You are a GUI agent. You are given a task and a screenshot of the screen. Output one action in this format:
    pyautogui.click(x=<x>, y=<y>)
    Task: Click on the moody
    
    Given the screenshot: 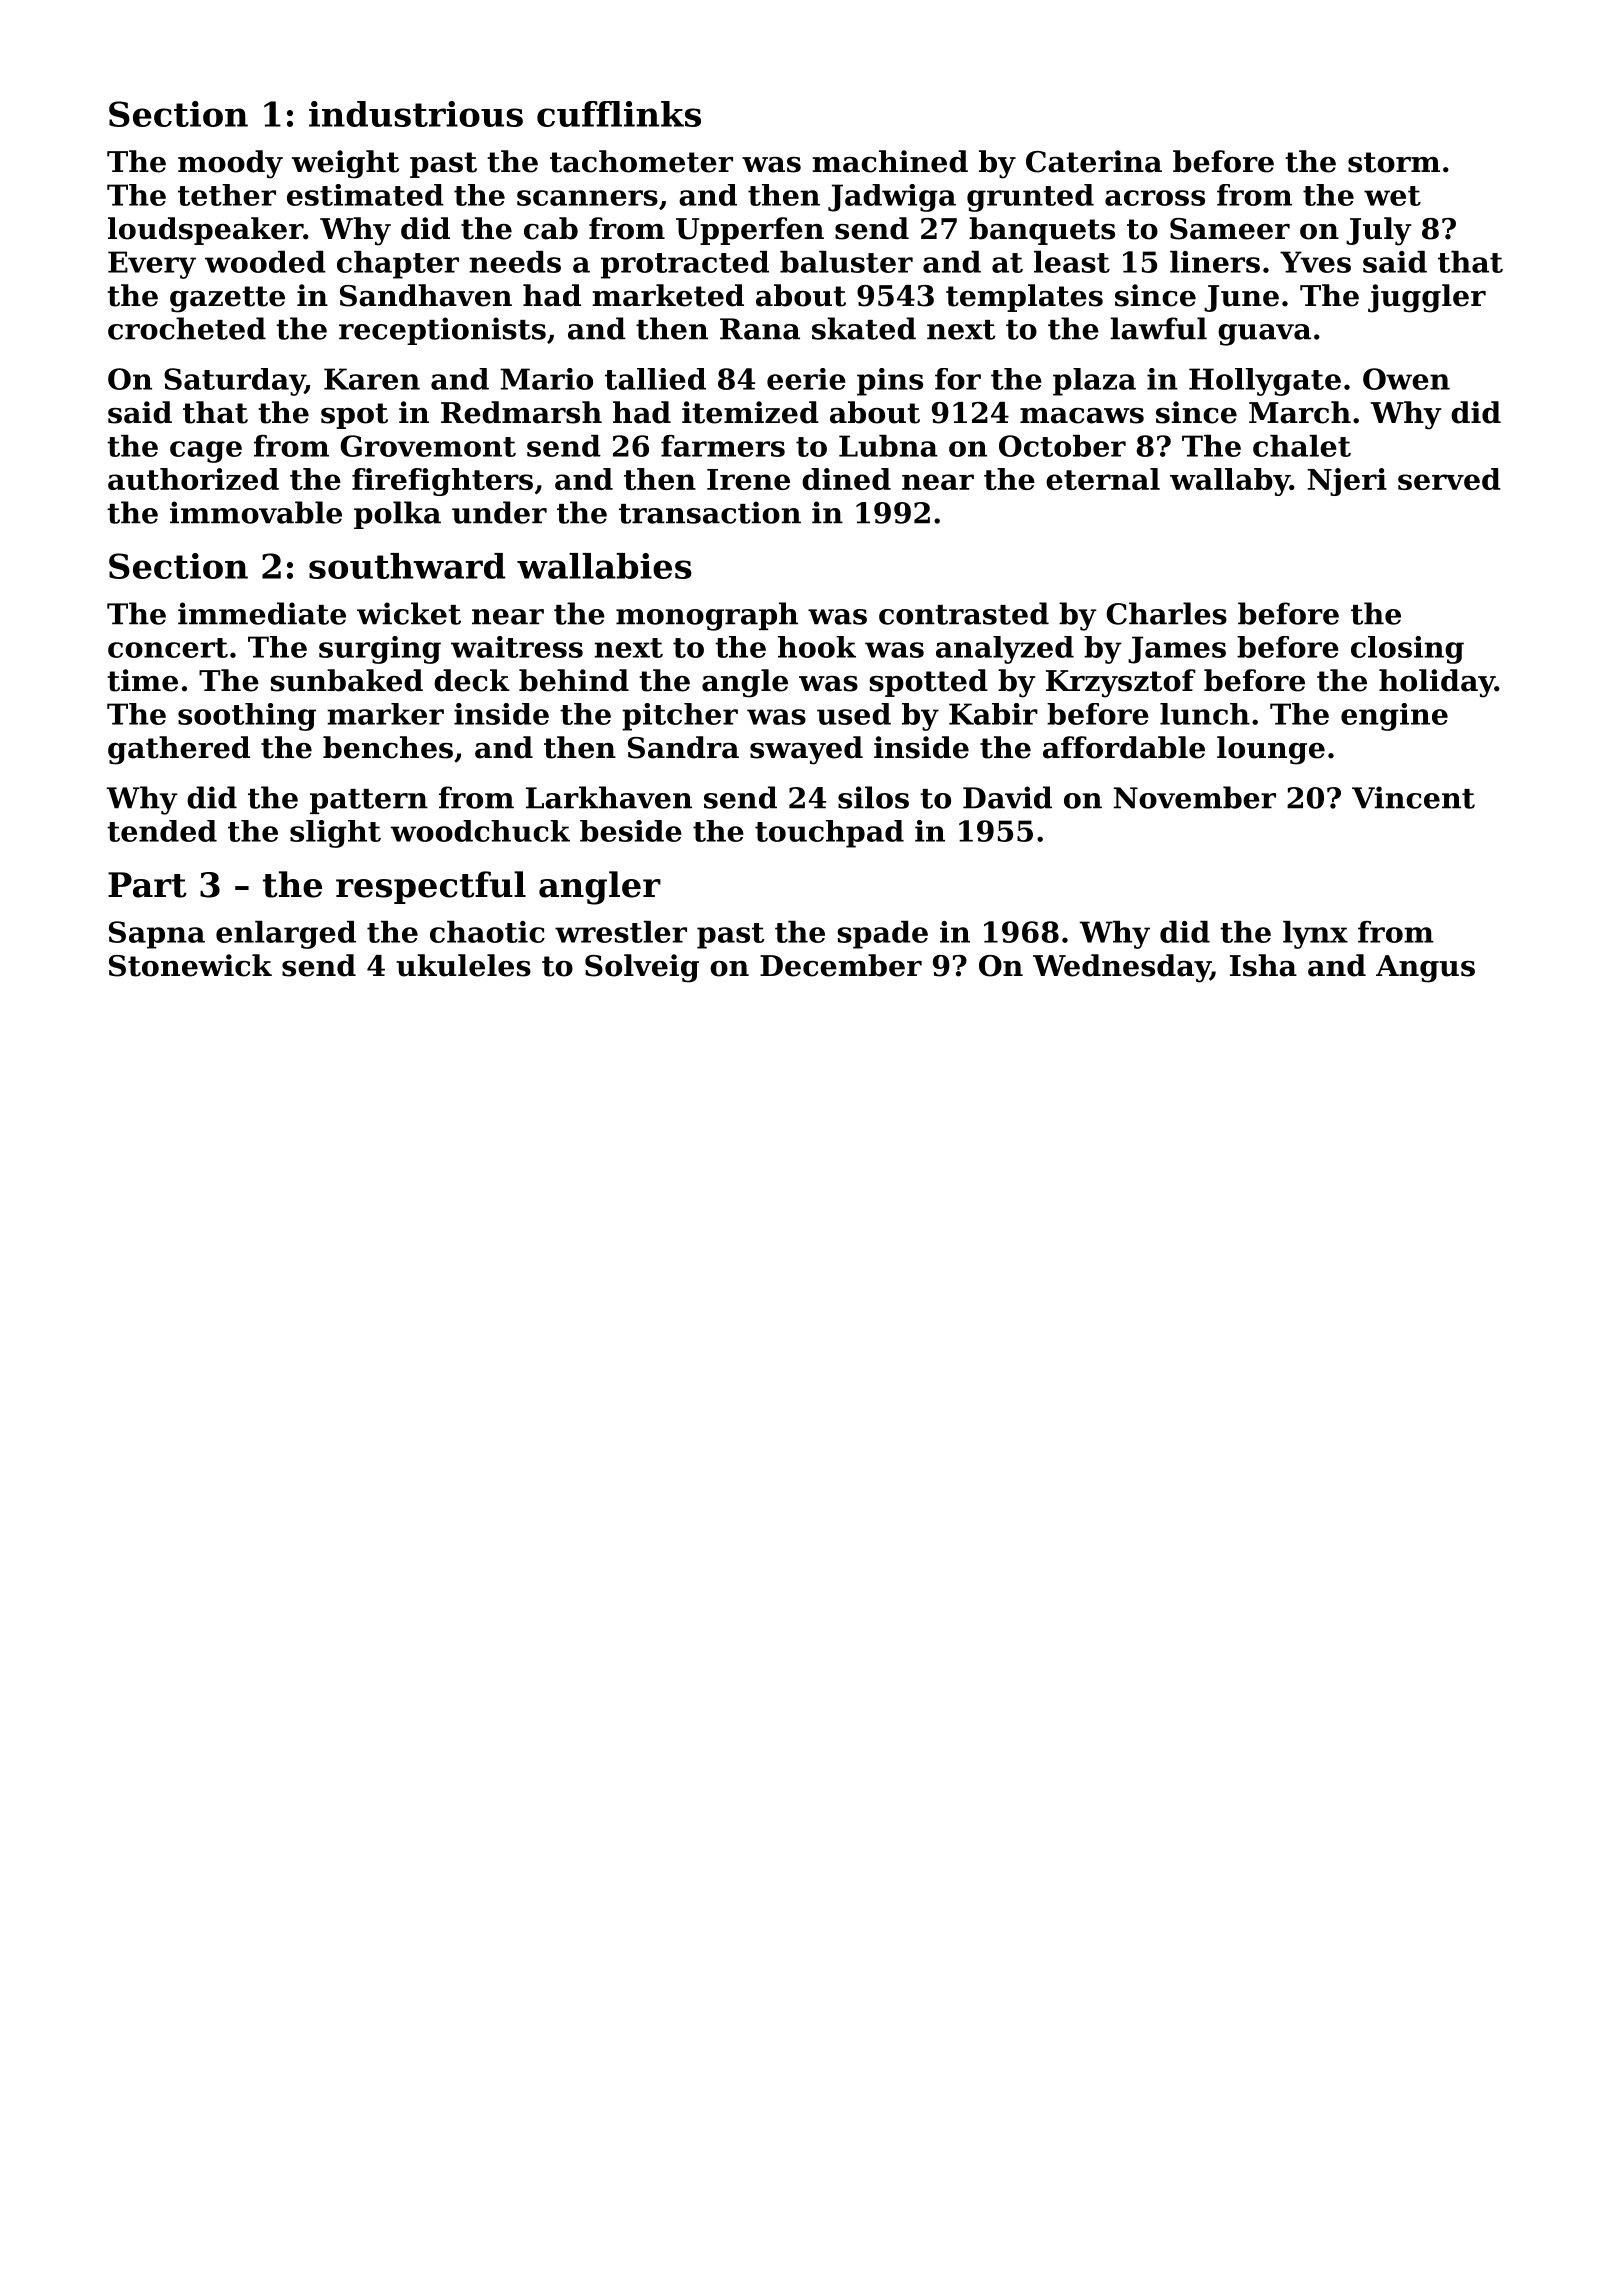 What is the action you would take?
    pyautogui.click(x=230, y=164)
